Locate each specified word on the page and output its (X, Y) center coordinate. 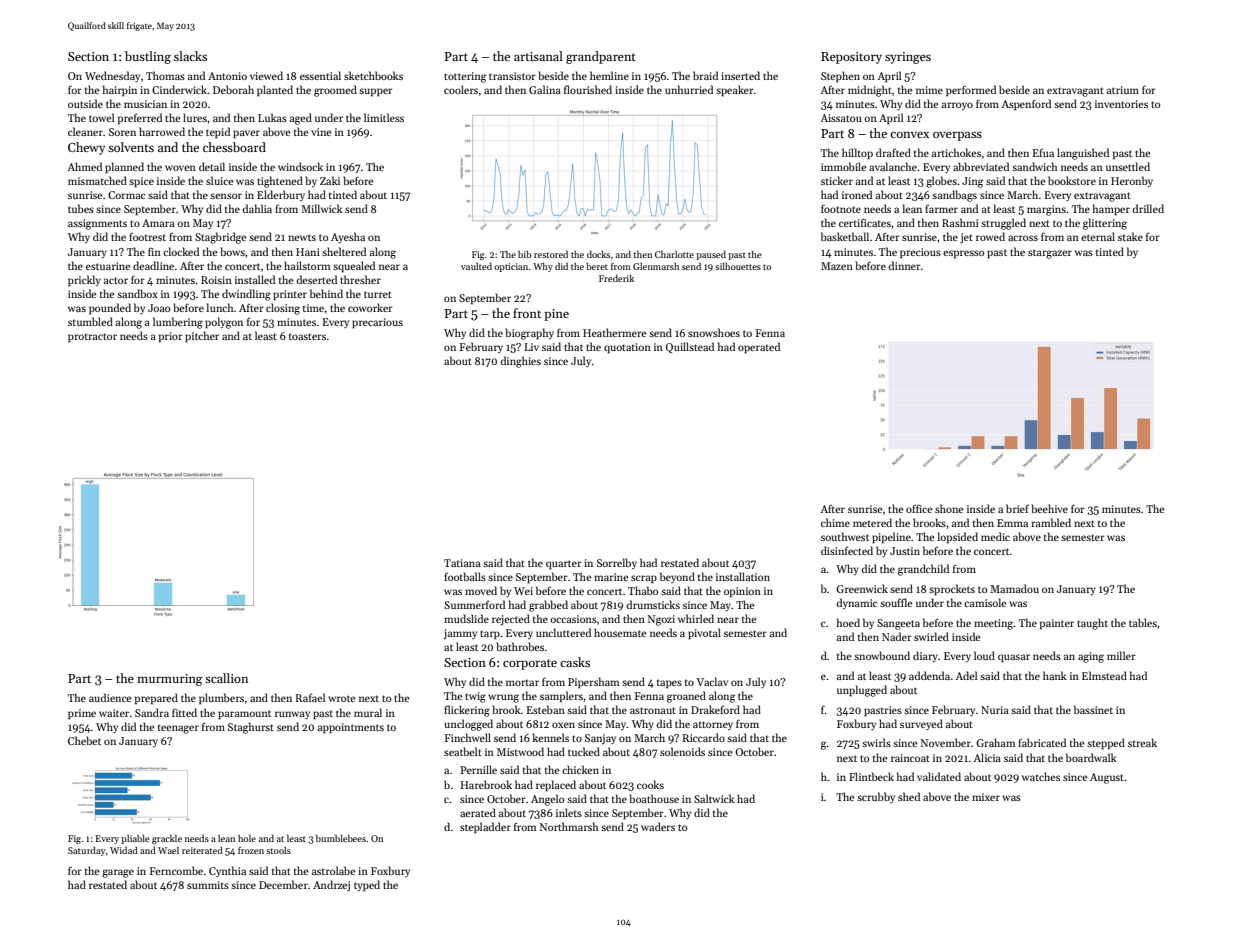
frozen (251, 850)
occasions (573, 619)
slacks (190, 56)
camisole (985, 602)
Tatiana (462, 563)
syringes (908, 58)
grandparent (601, 57)
